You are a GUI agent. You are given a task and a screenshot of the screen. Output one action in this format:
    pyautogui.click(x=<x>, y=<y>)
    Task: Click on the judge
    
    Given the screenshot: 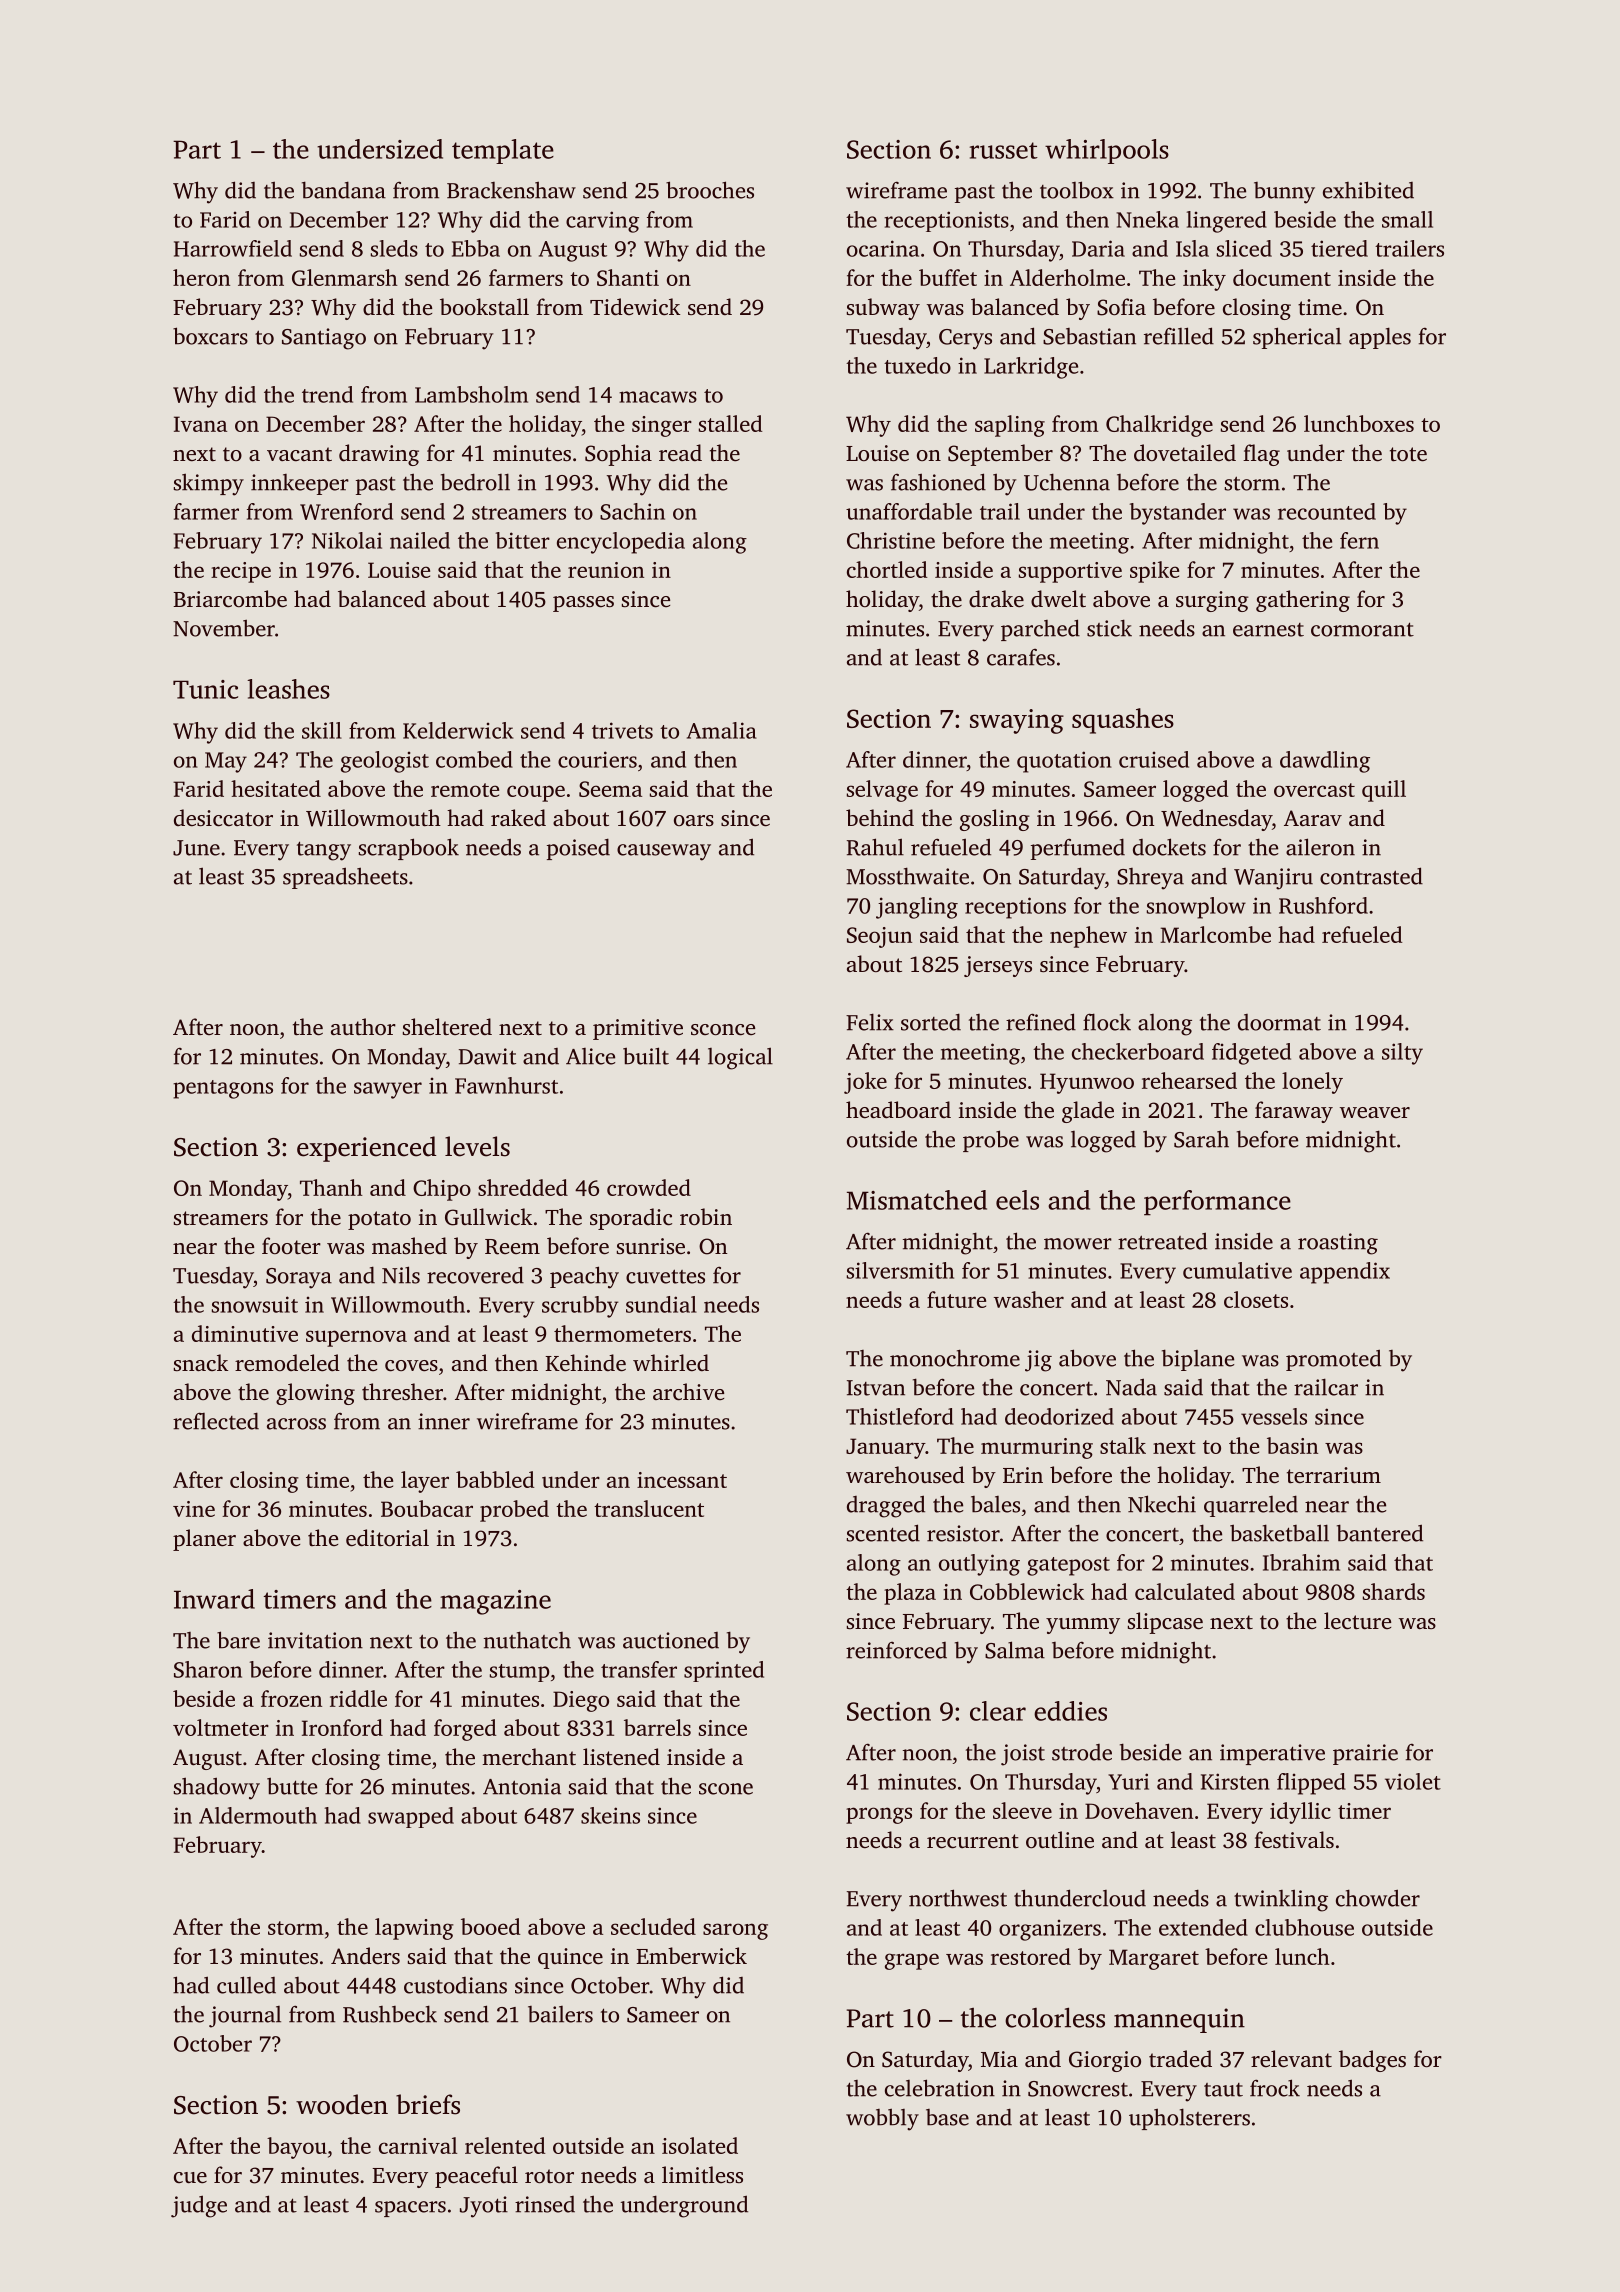 What is the action you would take?
    pyautogui.click(x=199, y=2206)
